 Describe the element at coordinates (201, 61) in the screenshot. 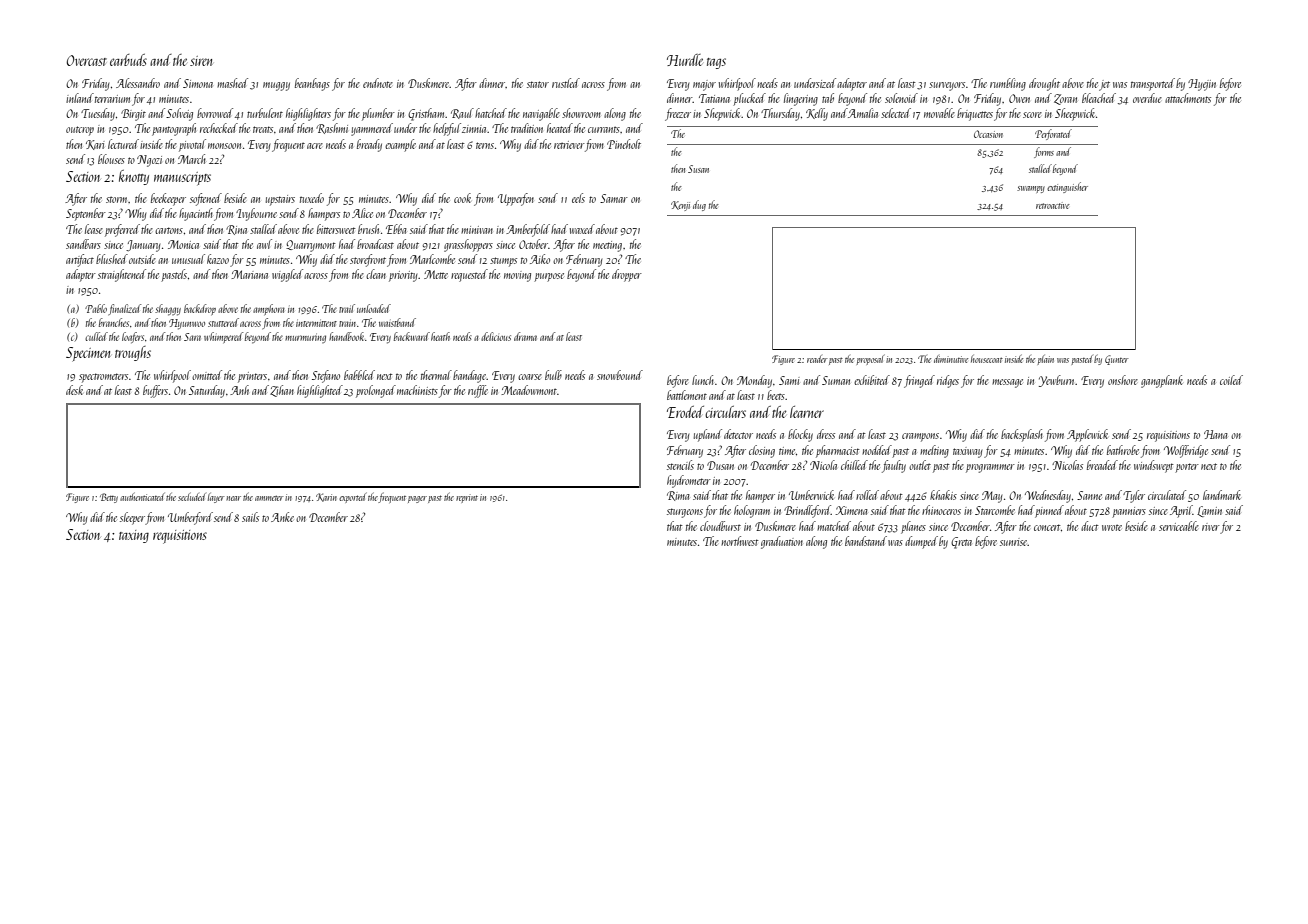

I see `siren` at that location.
